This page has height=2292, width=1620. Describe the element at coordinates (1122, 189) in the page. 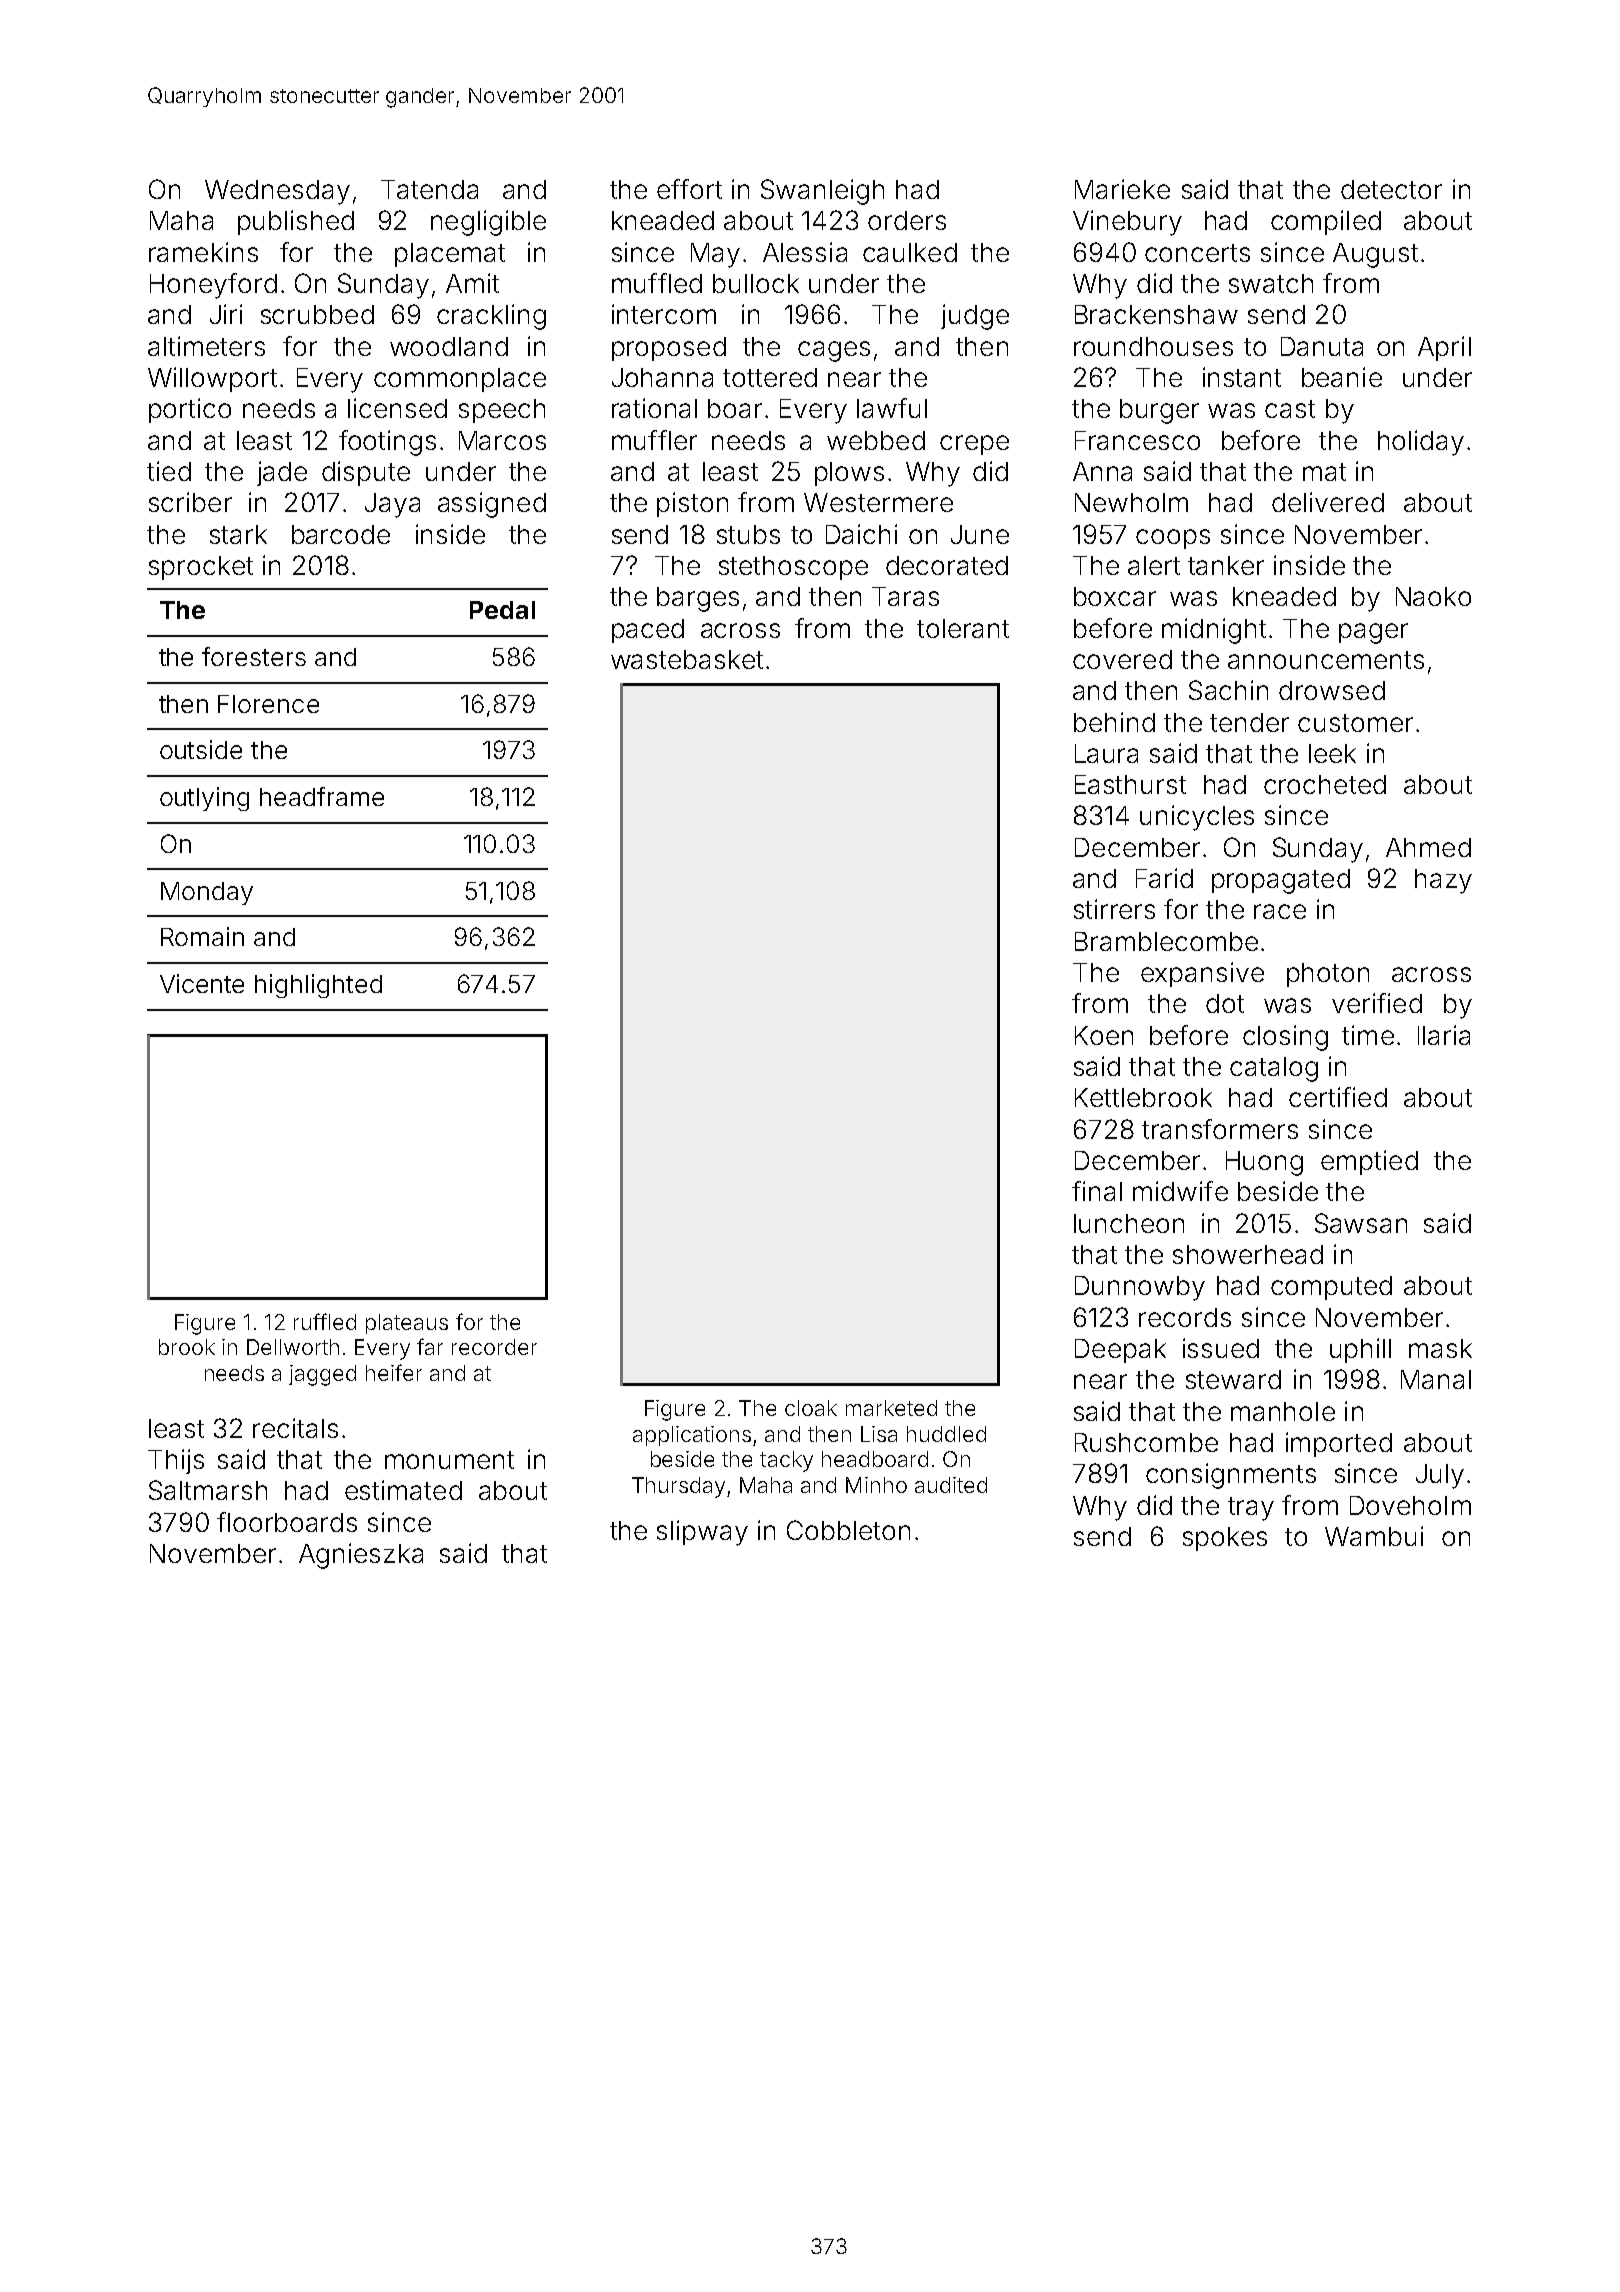

I see `Marieke` at that location.
